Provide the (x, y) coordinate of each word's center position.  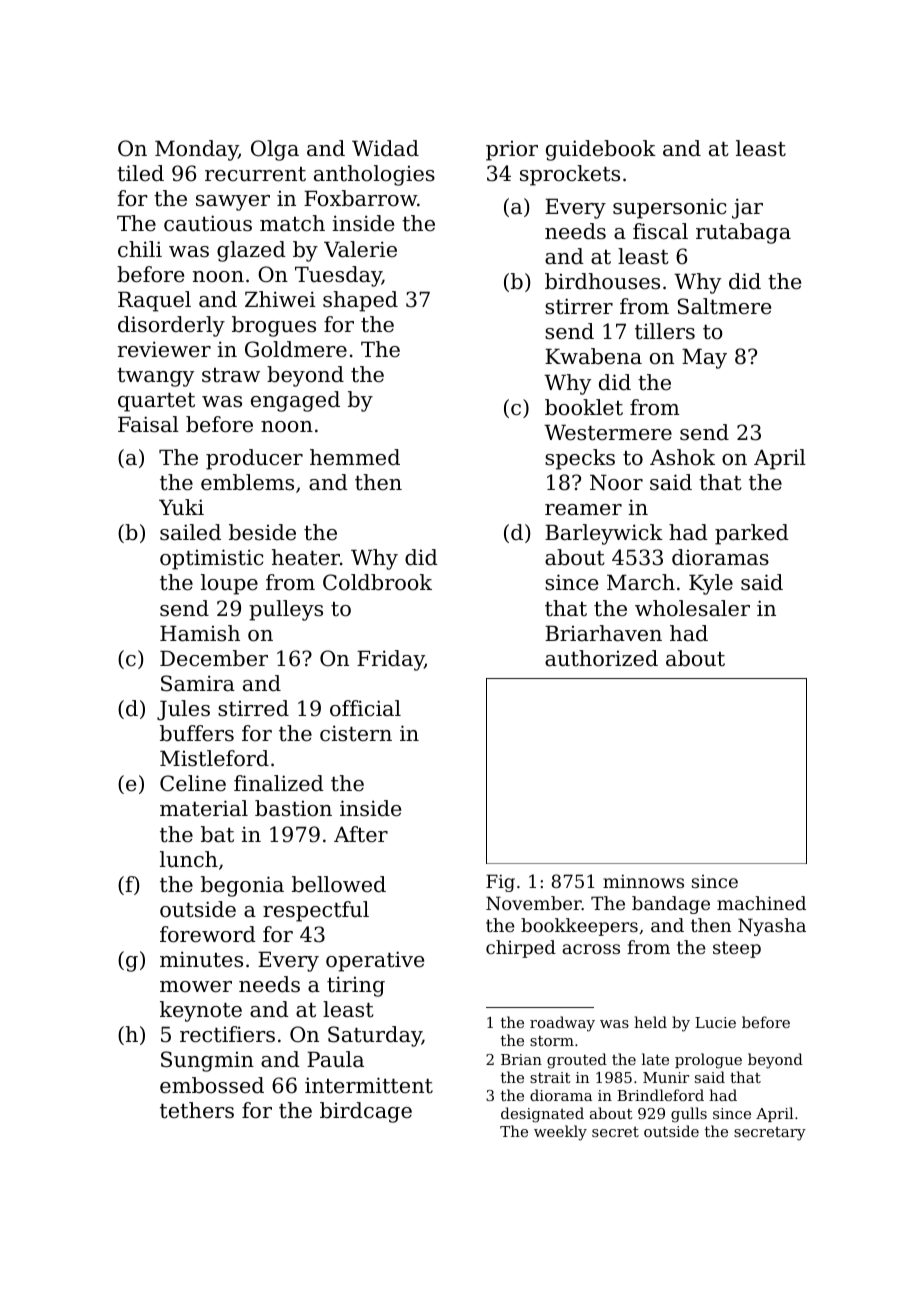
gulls (689, 1115)
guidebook (601, 150)
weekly (560, 1133)
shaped (360, 301)
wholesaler (692, 608)
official (365, 708)
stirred (253, 708)
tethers (197, 1110)
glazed (251, 251)
